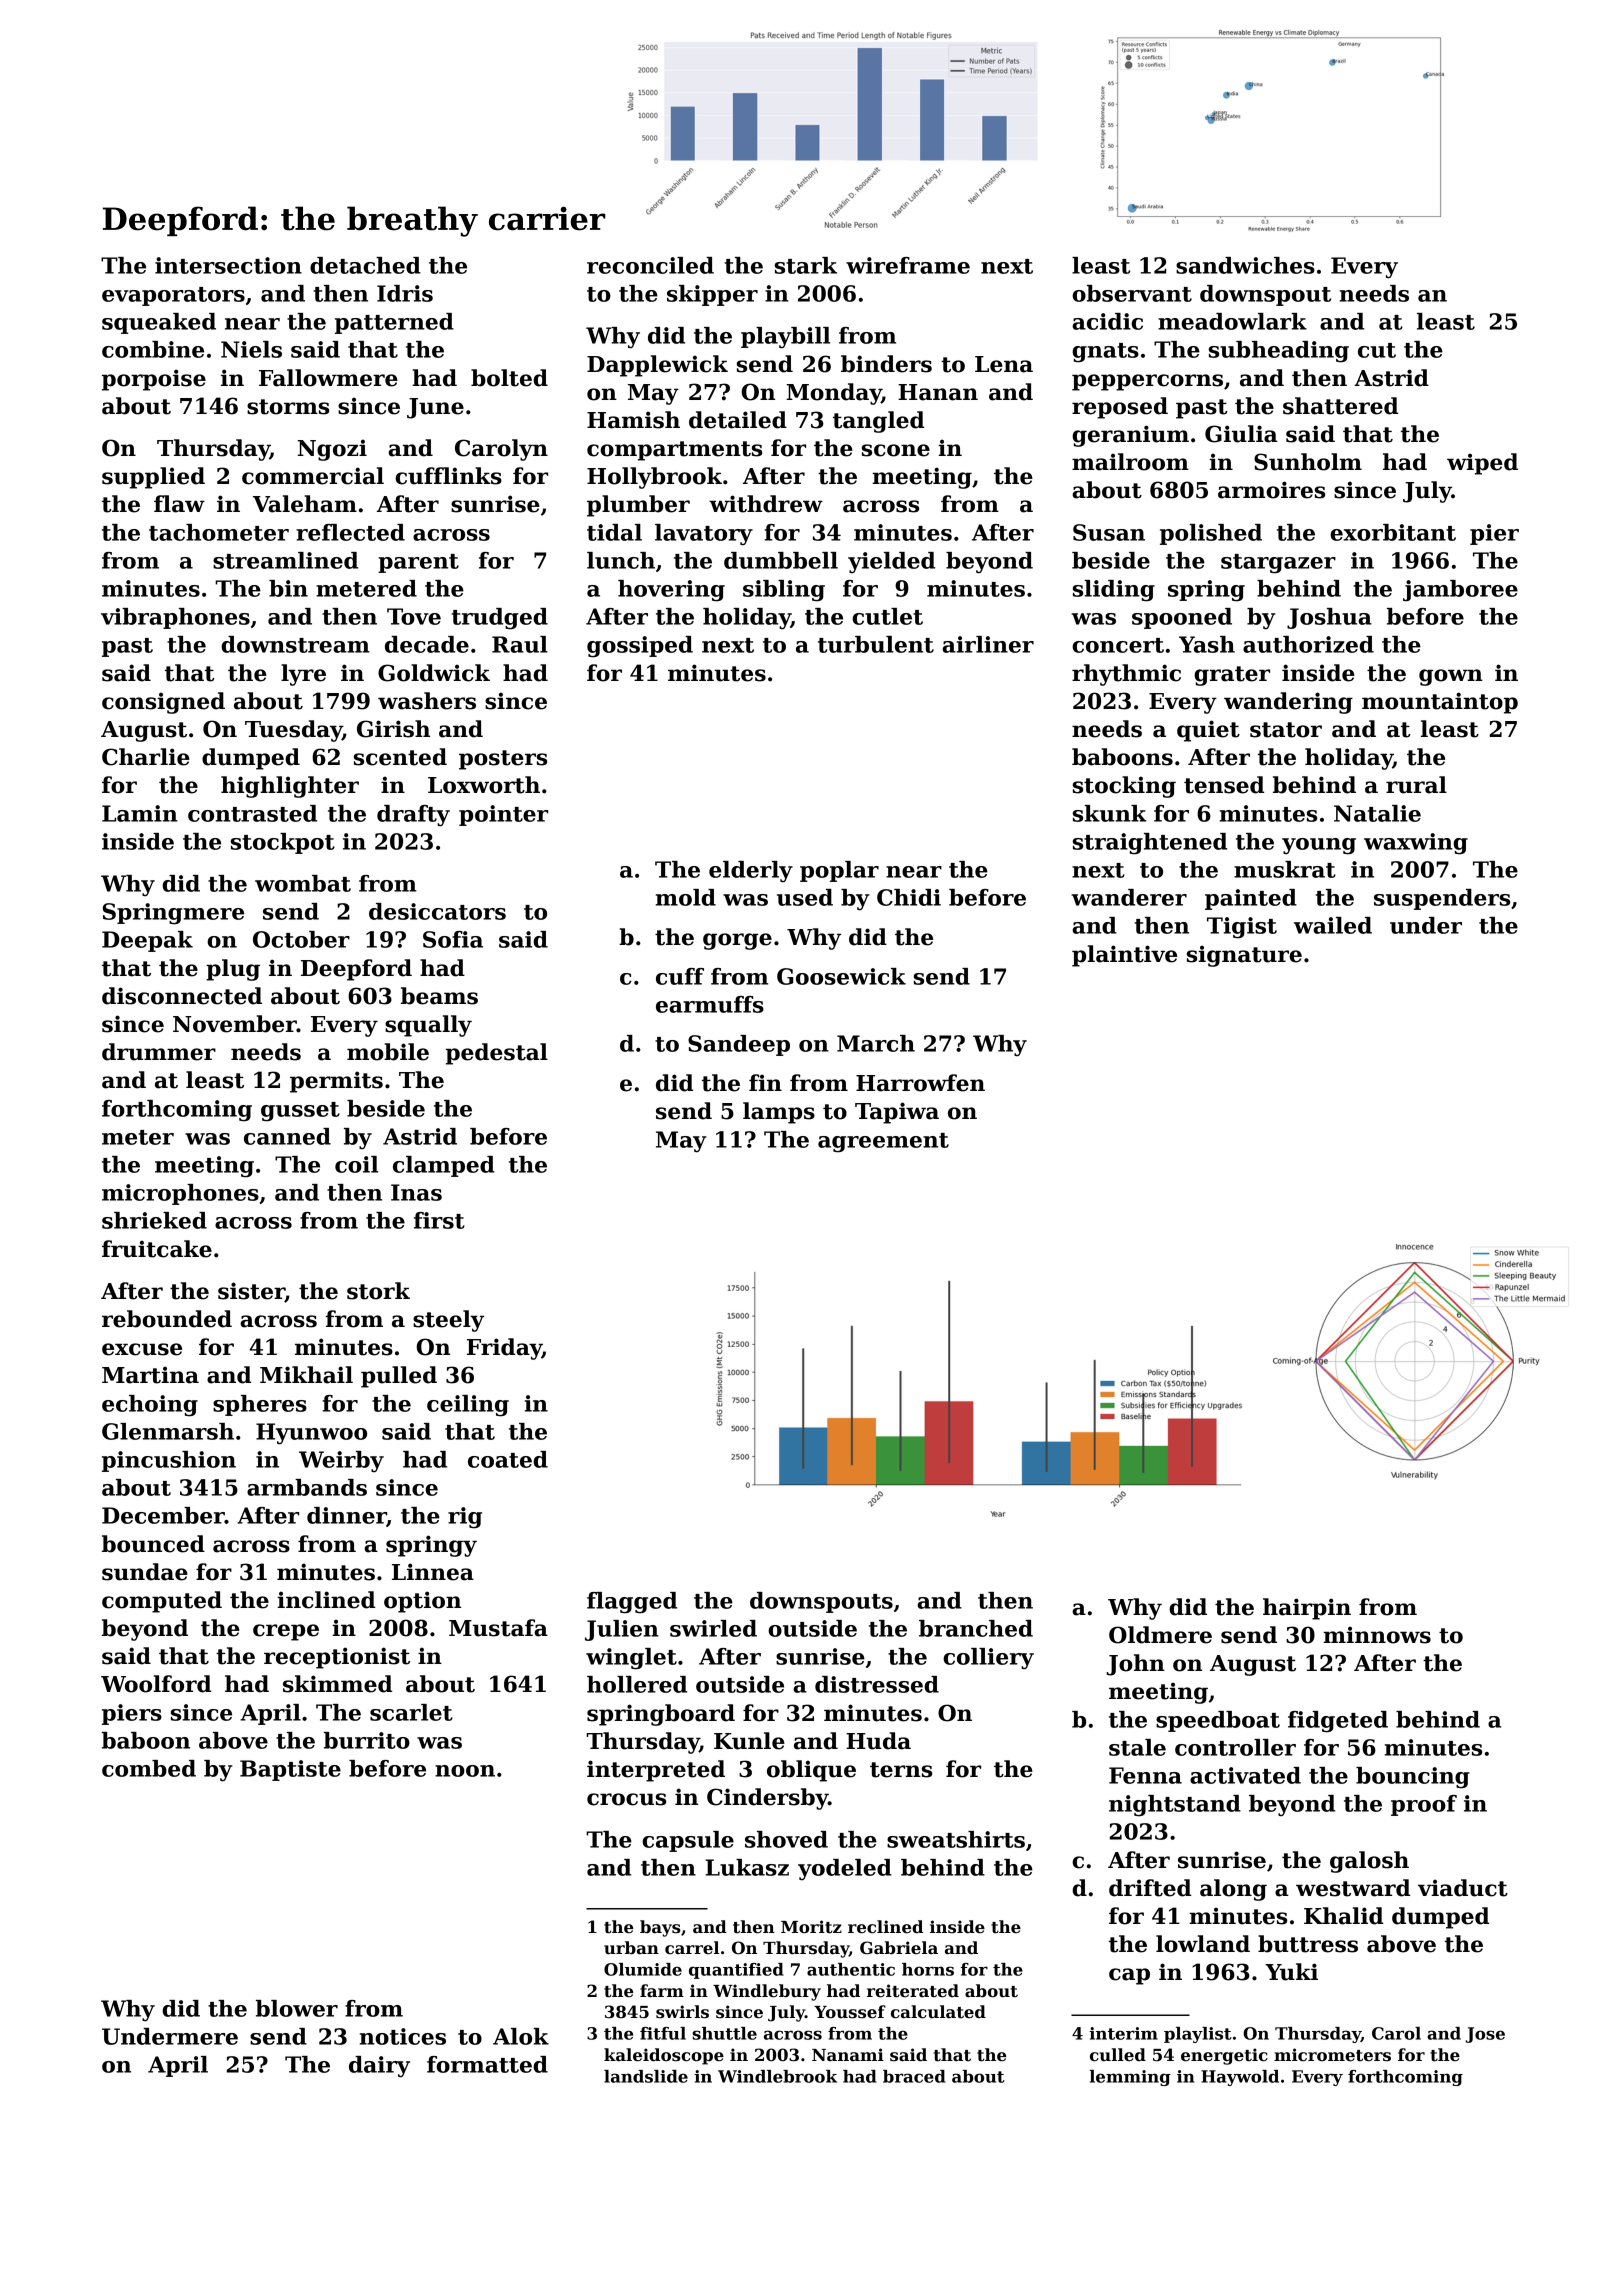 The width and height of the screenshot is (1620, 2292). I want to click on wireframe, so click(908, 265).
